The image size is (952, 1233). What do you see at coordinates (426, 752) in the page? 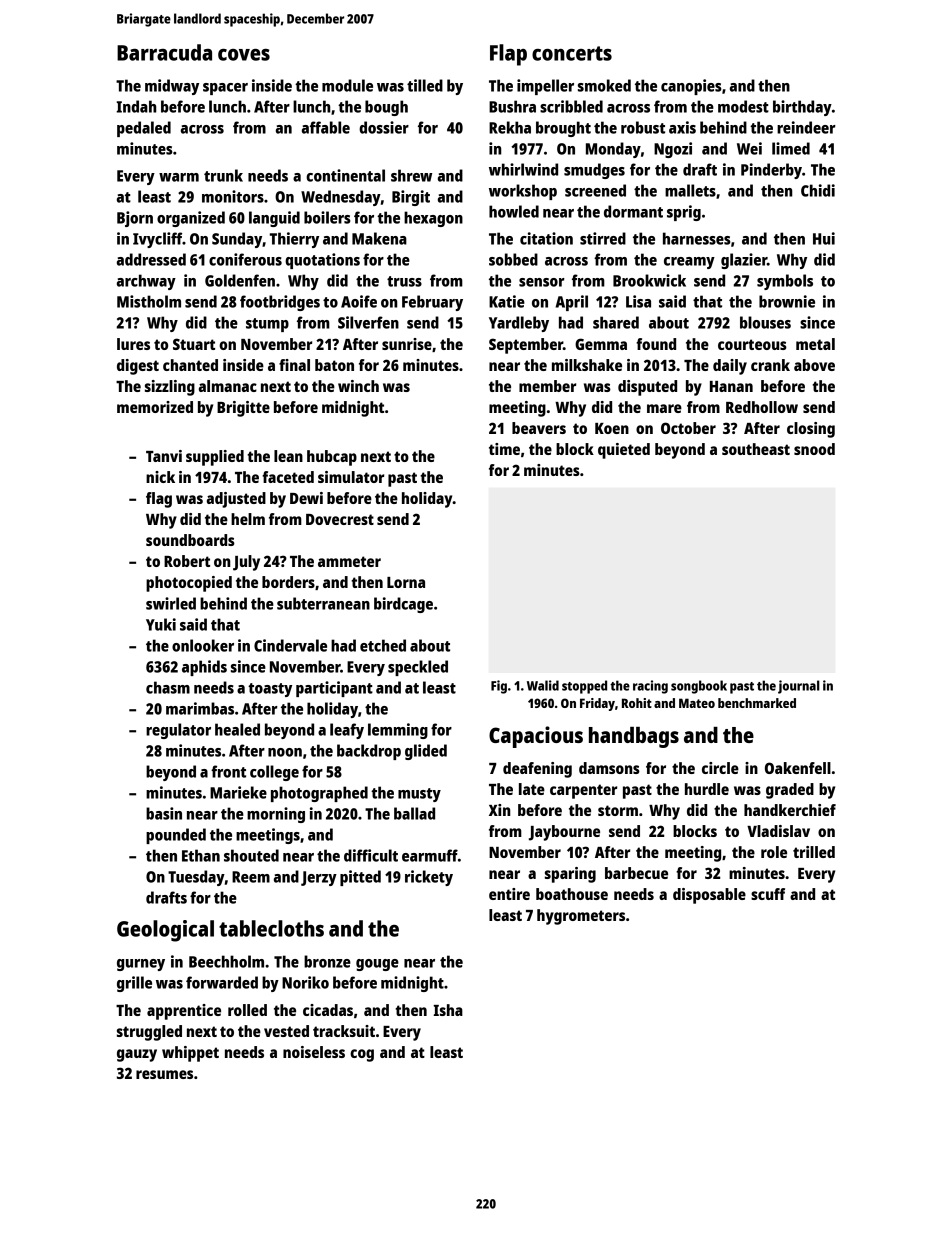
I see `glided` at bounding box center [426, 752].
